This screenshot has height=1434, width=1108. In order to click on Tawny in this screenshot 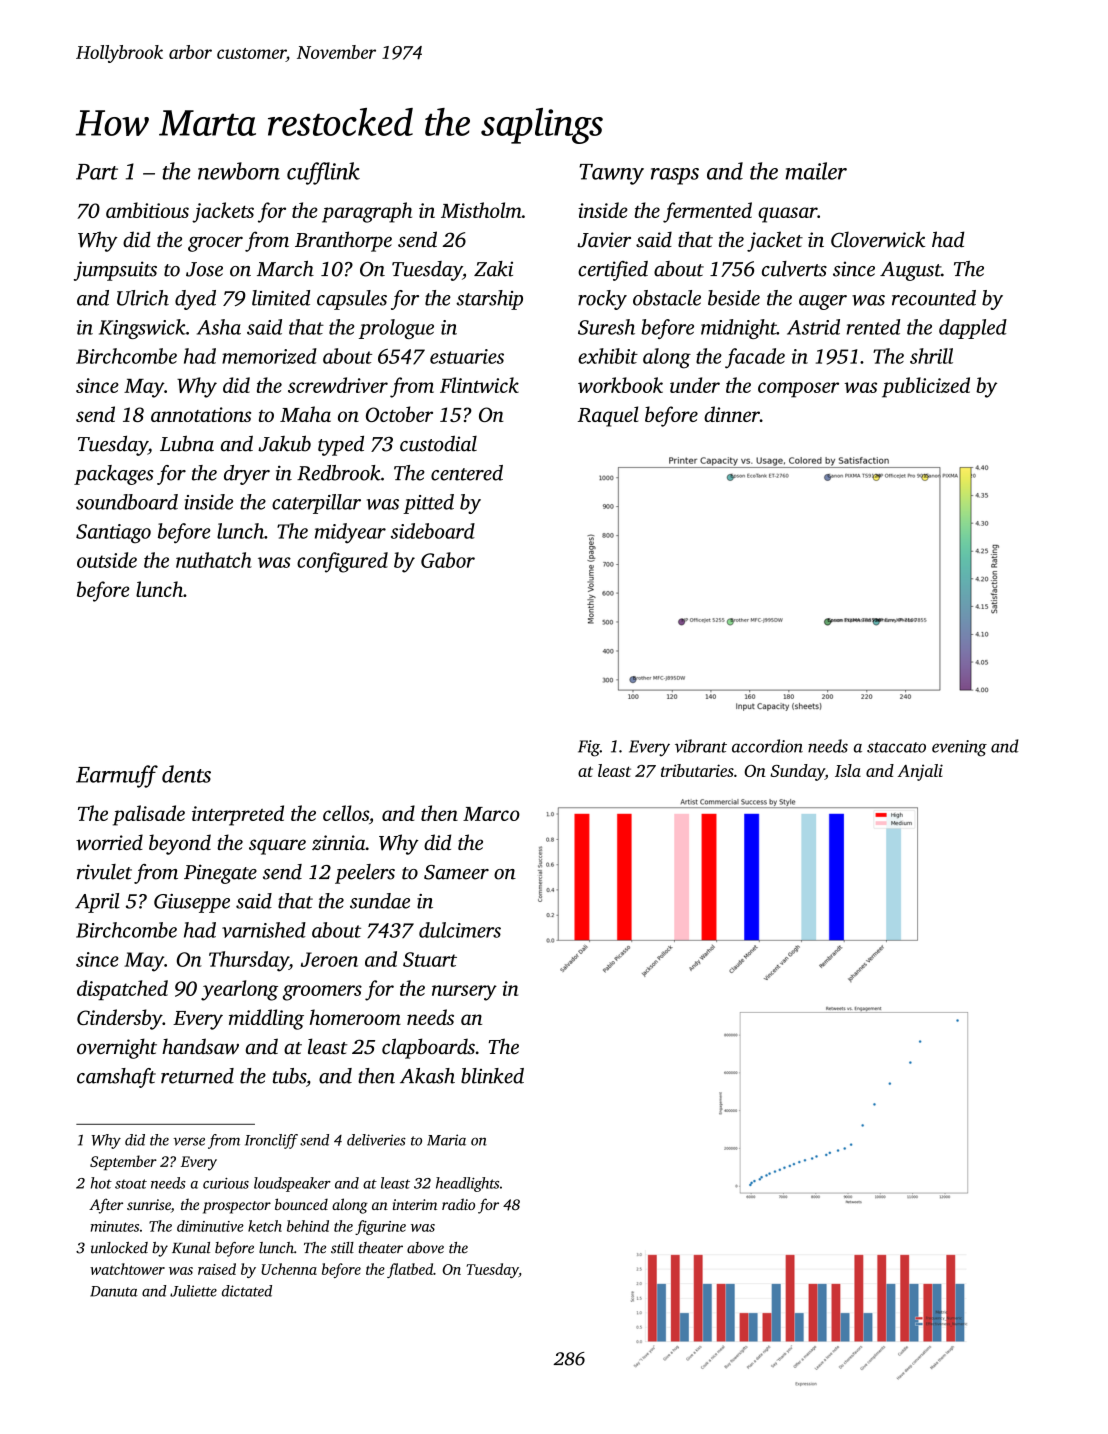, I will do `click(611, 174)`.
